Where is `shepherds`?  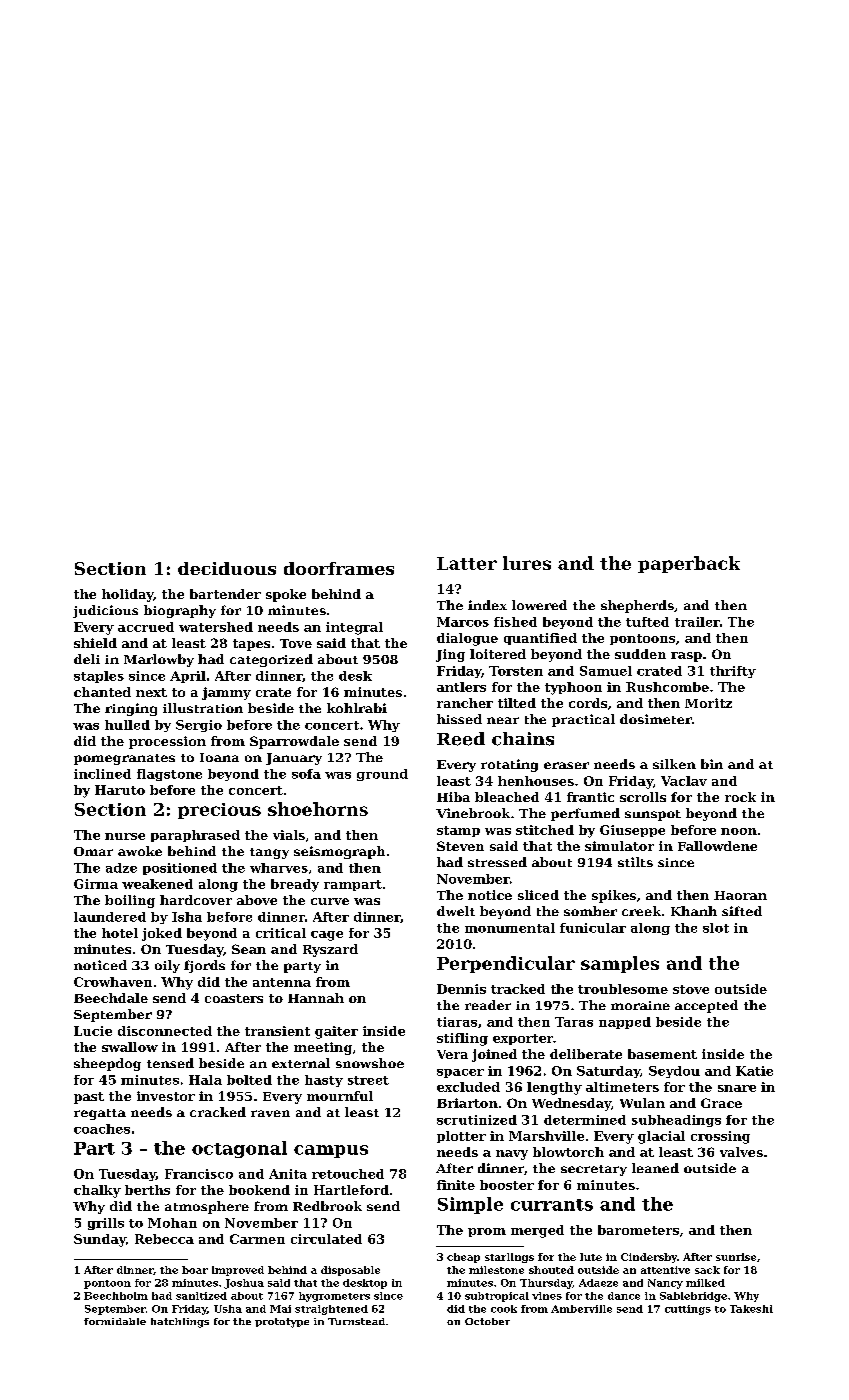 shepherds is located at coordinates (637, 606).
